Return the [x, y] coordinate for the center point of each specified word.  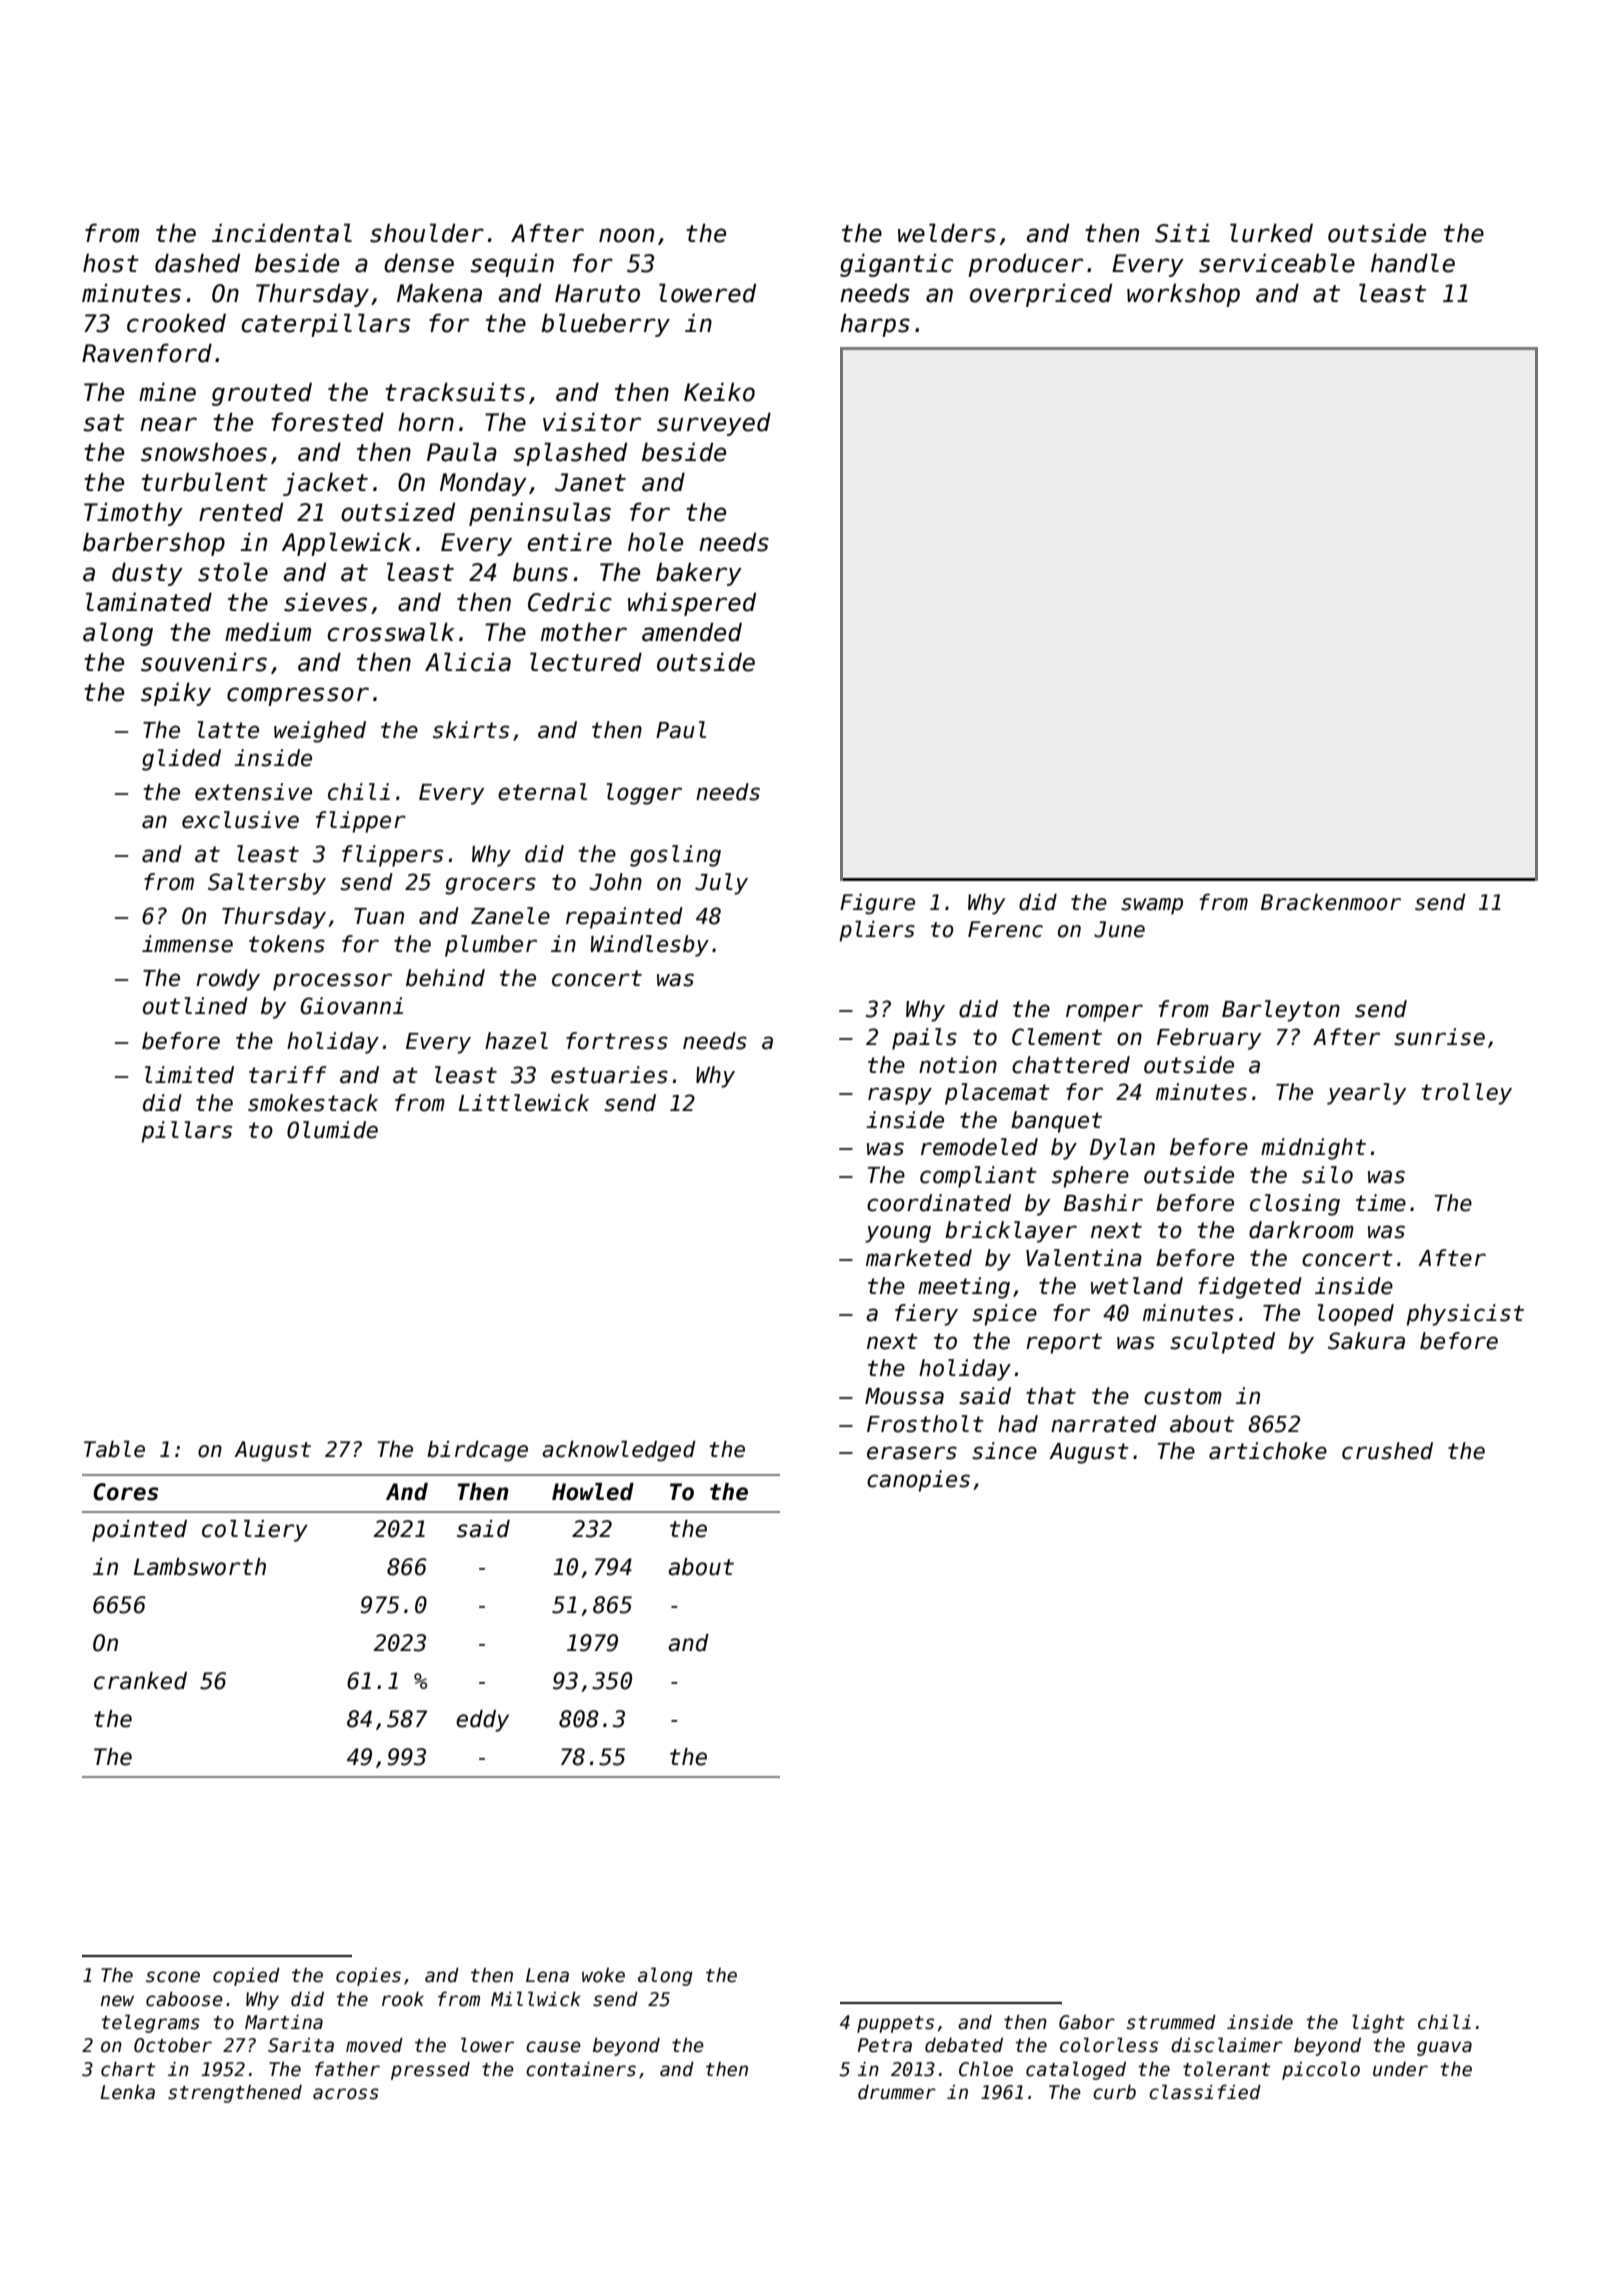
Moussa [904, 1396]
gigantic [896, 265]
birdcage [477, 1451]
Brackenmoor [1331, 902]
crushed [1387, 1451]
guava [1444, 2048]
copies [368, 1977]
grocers [490, 886]
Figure [877, 904]
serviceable [1277, 263]
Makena [439, 293]
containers [581, 2069]
